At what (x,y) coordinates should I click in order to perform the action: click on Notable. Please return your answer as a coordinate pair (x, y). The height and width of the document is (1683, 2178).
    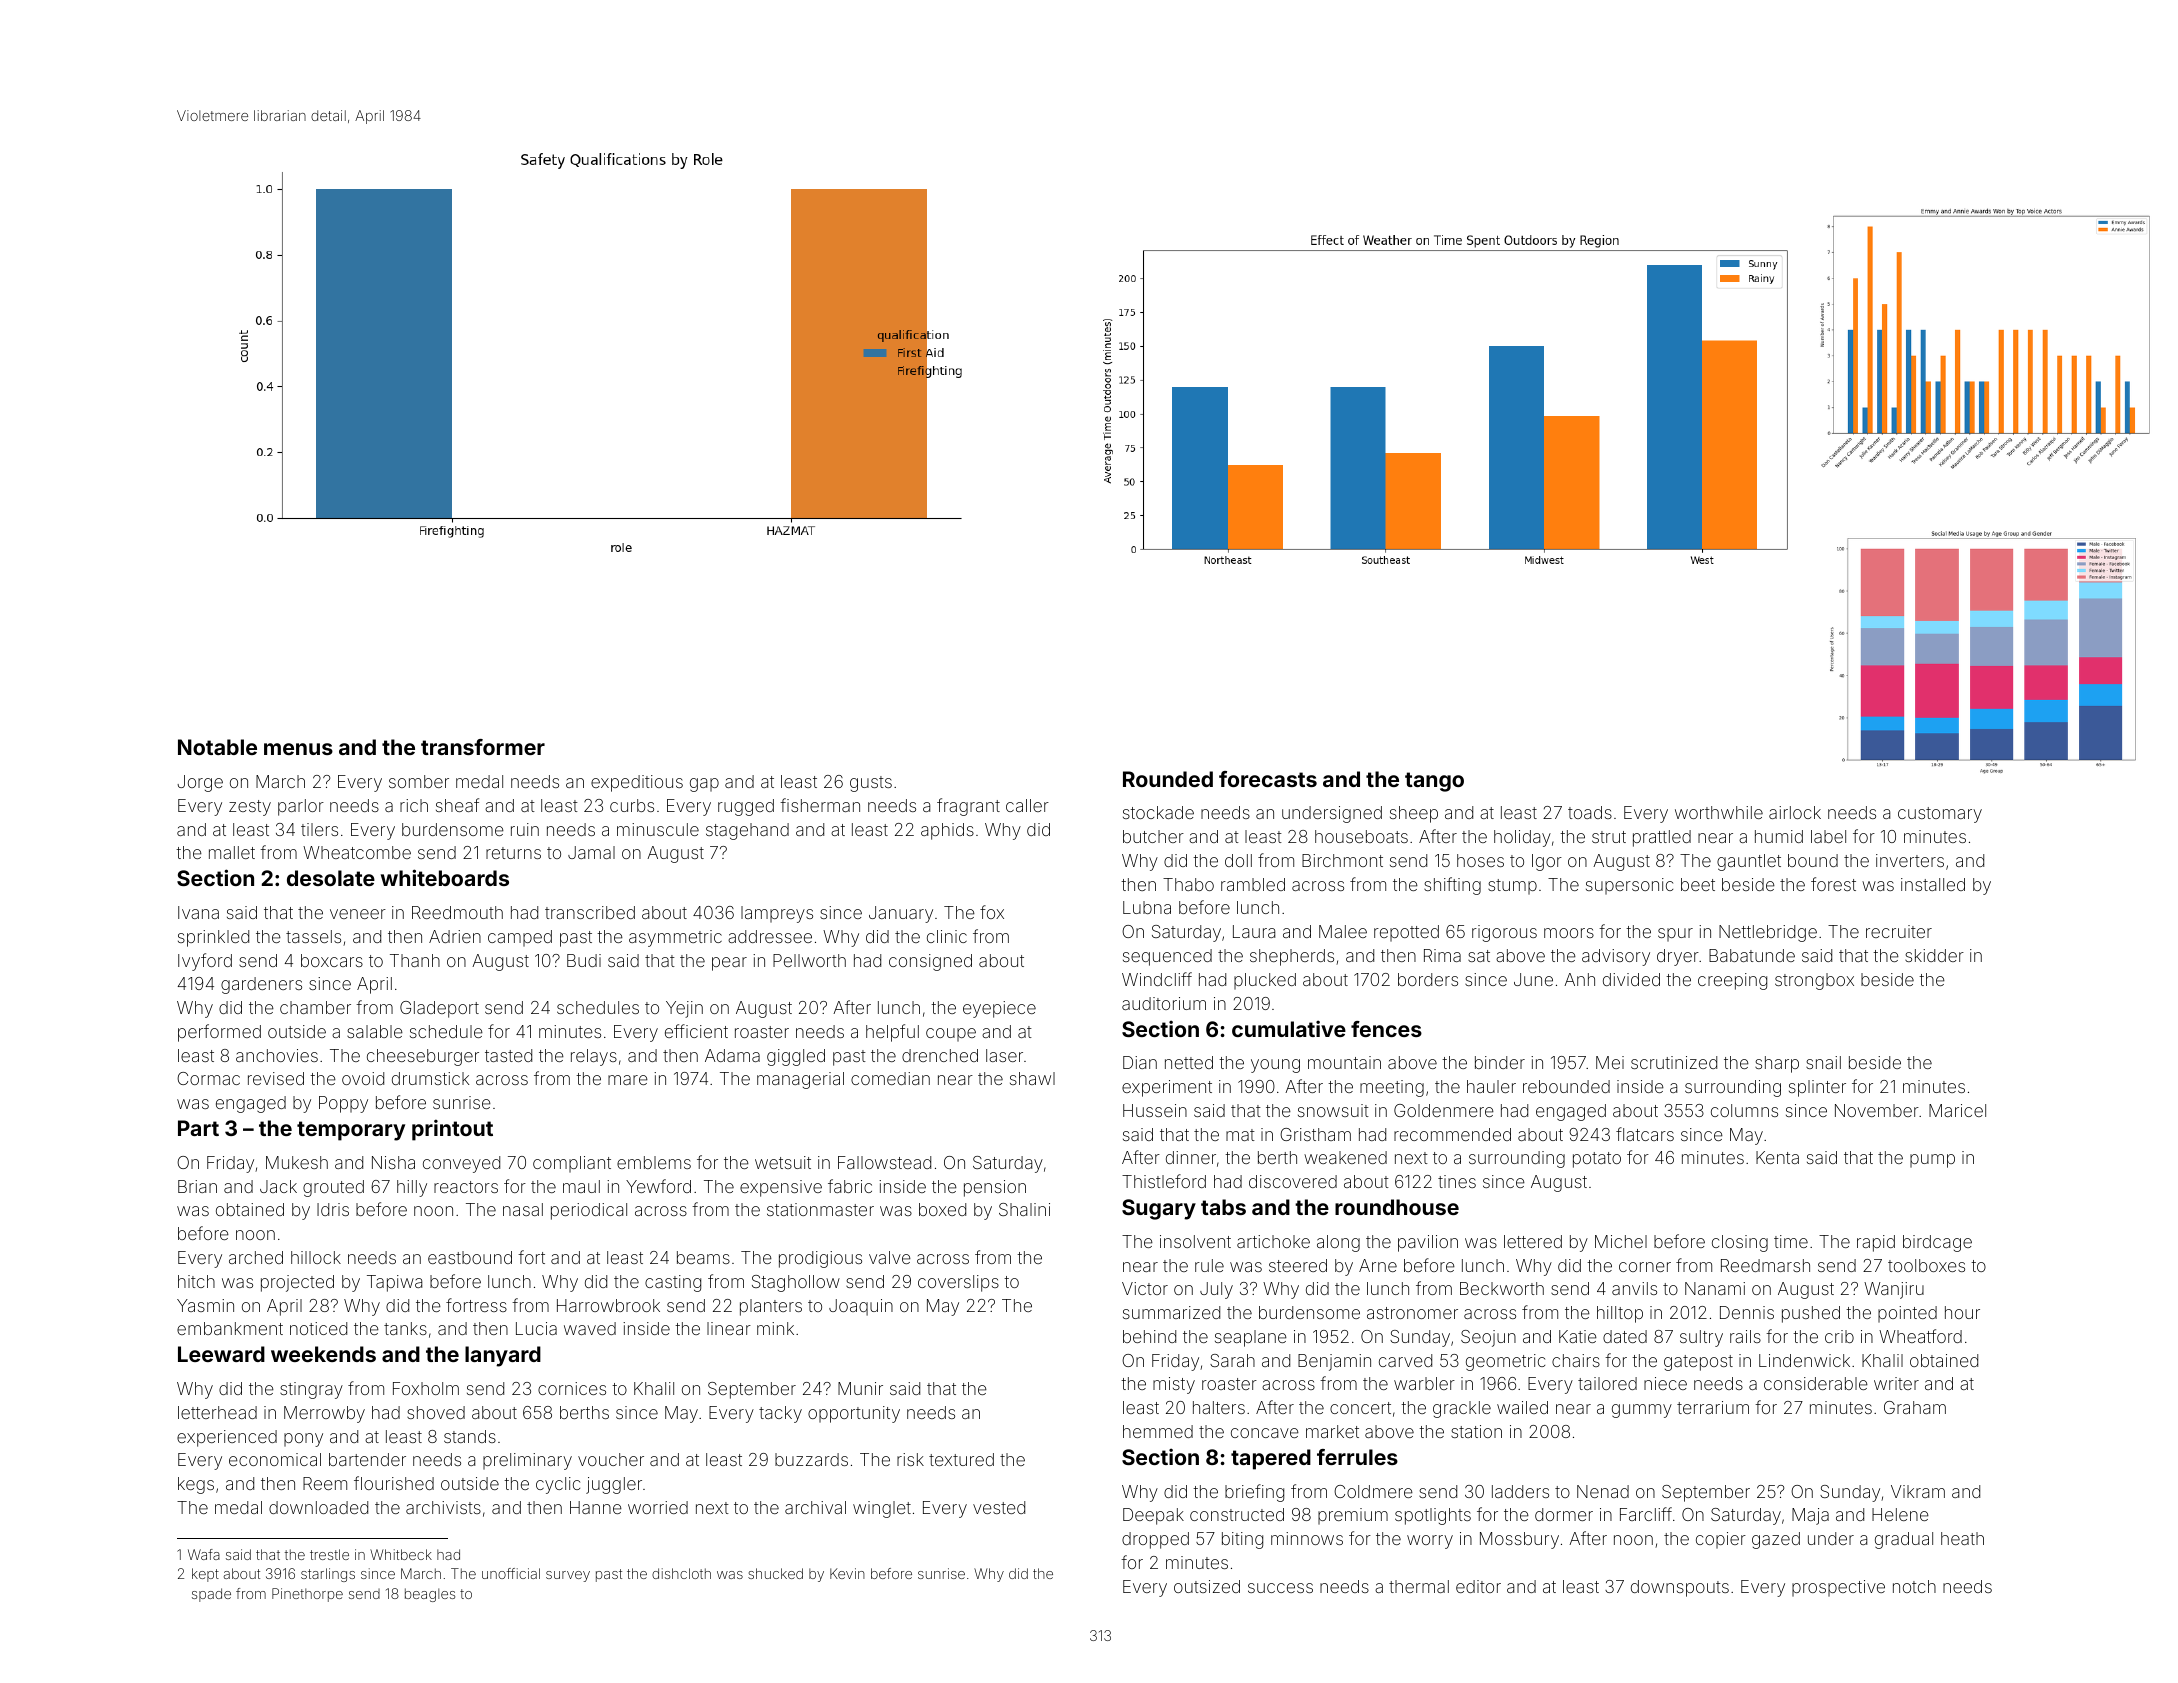
    Looking at the image, I should click on (217, 747).
